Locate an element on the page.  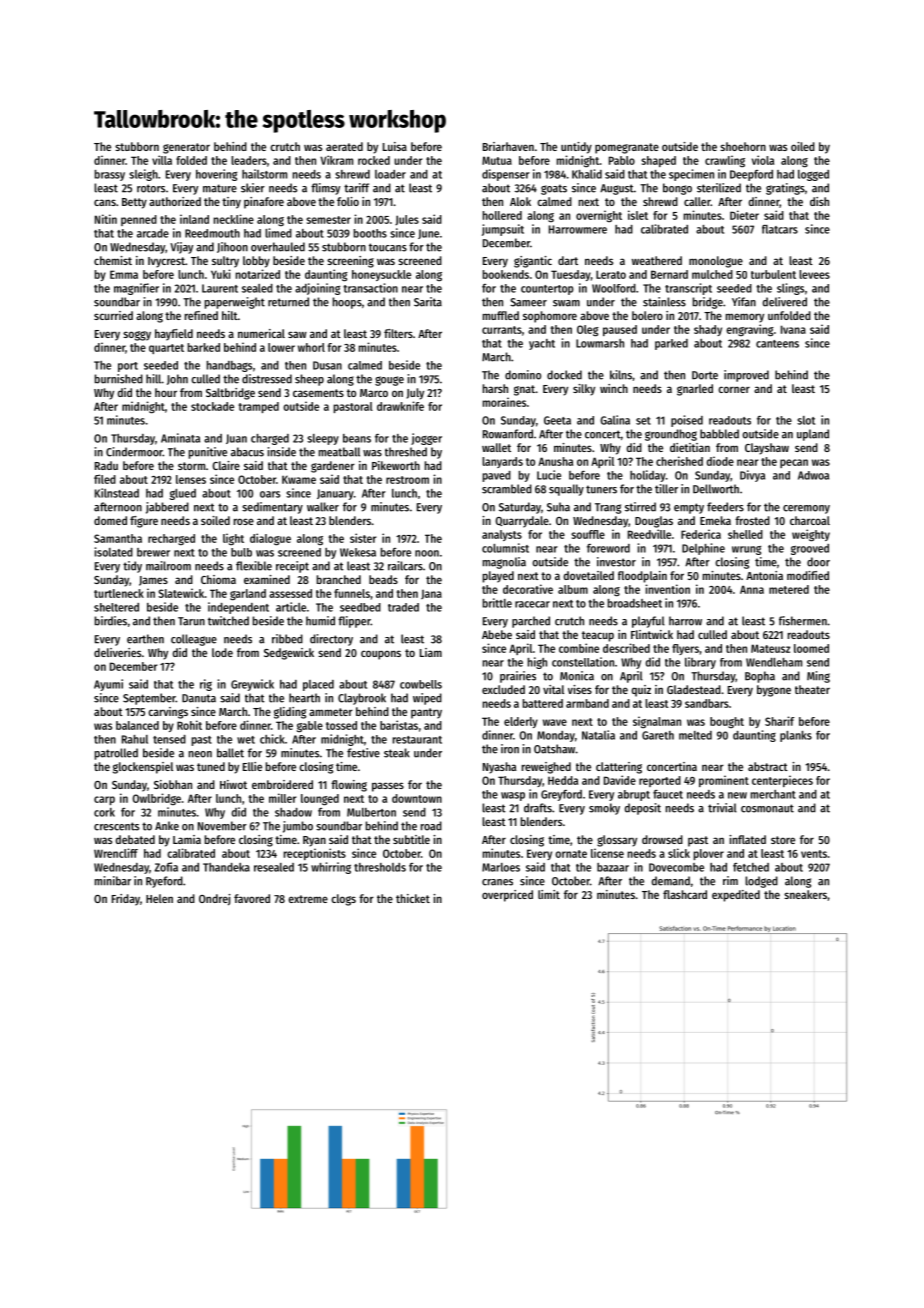
wasp is located at coordinates (513, 796).
